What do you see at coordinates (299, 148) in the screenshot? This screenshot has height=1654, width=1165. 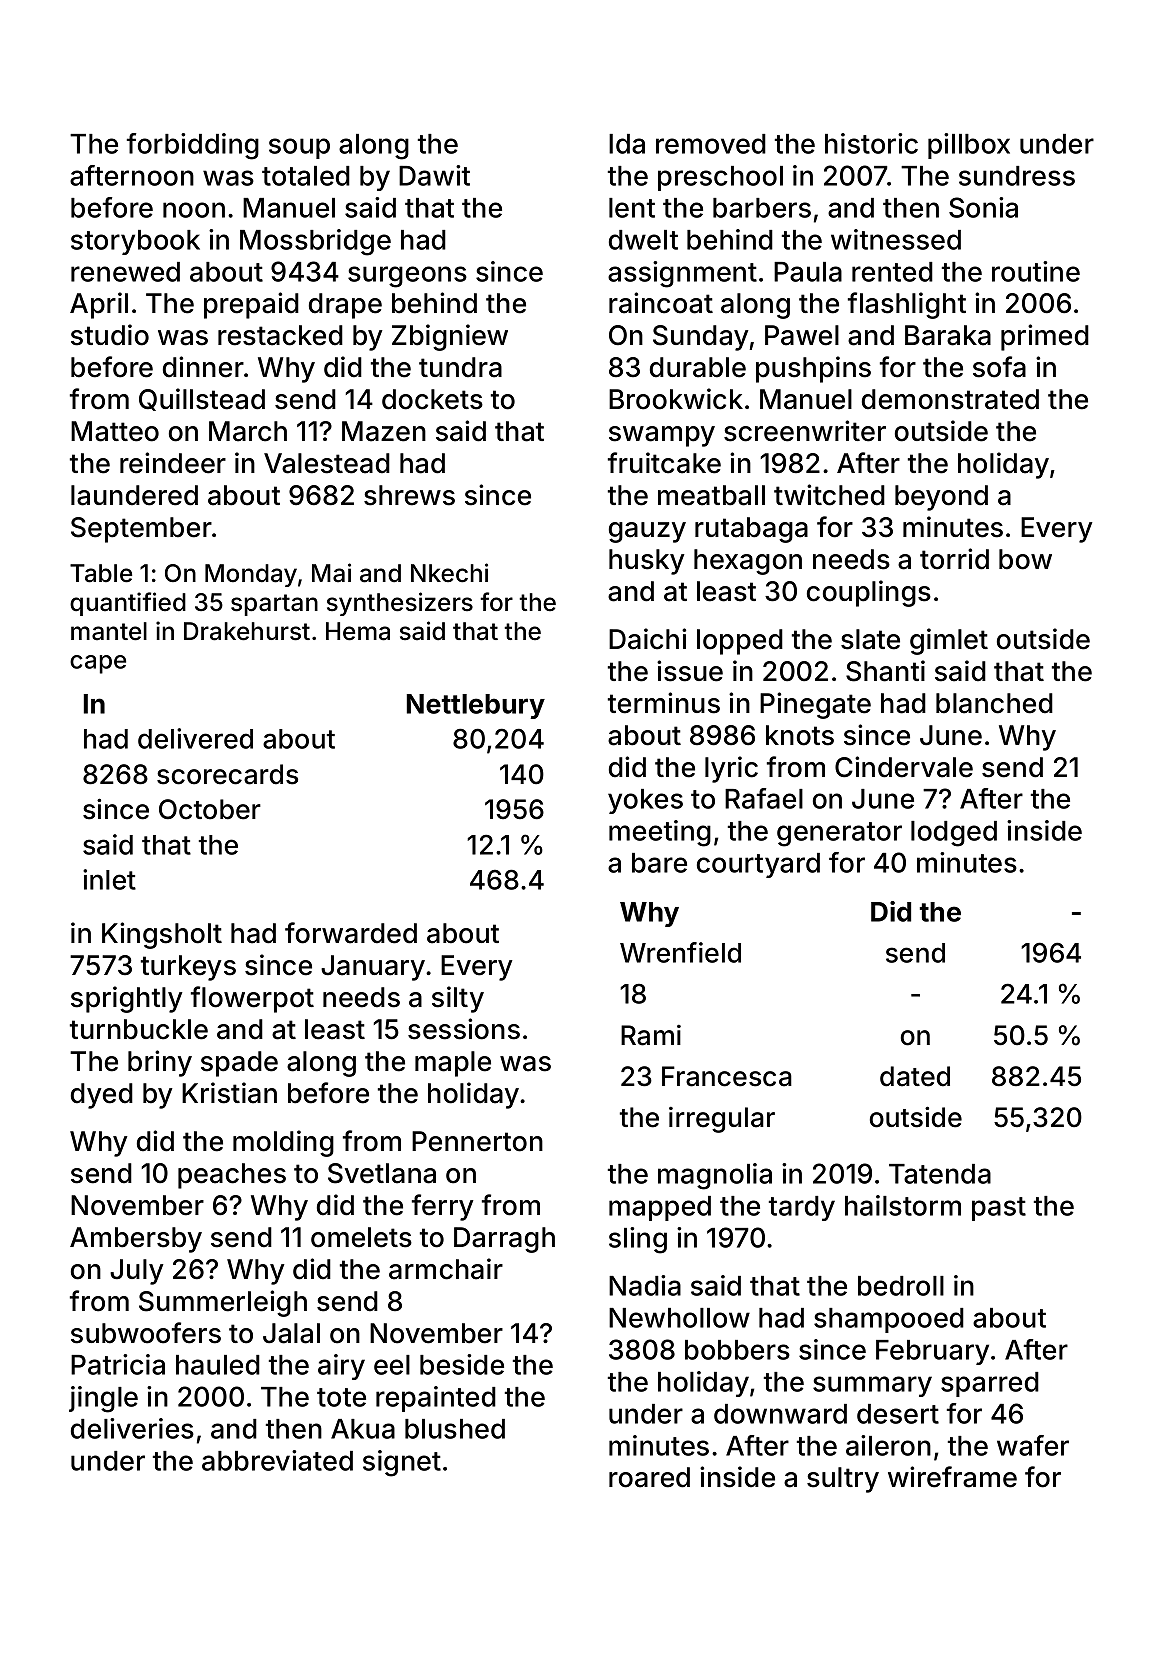 I see `soup` at bounding box center [299, 148].
